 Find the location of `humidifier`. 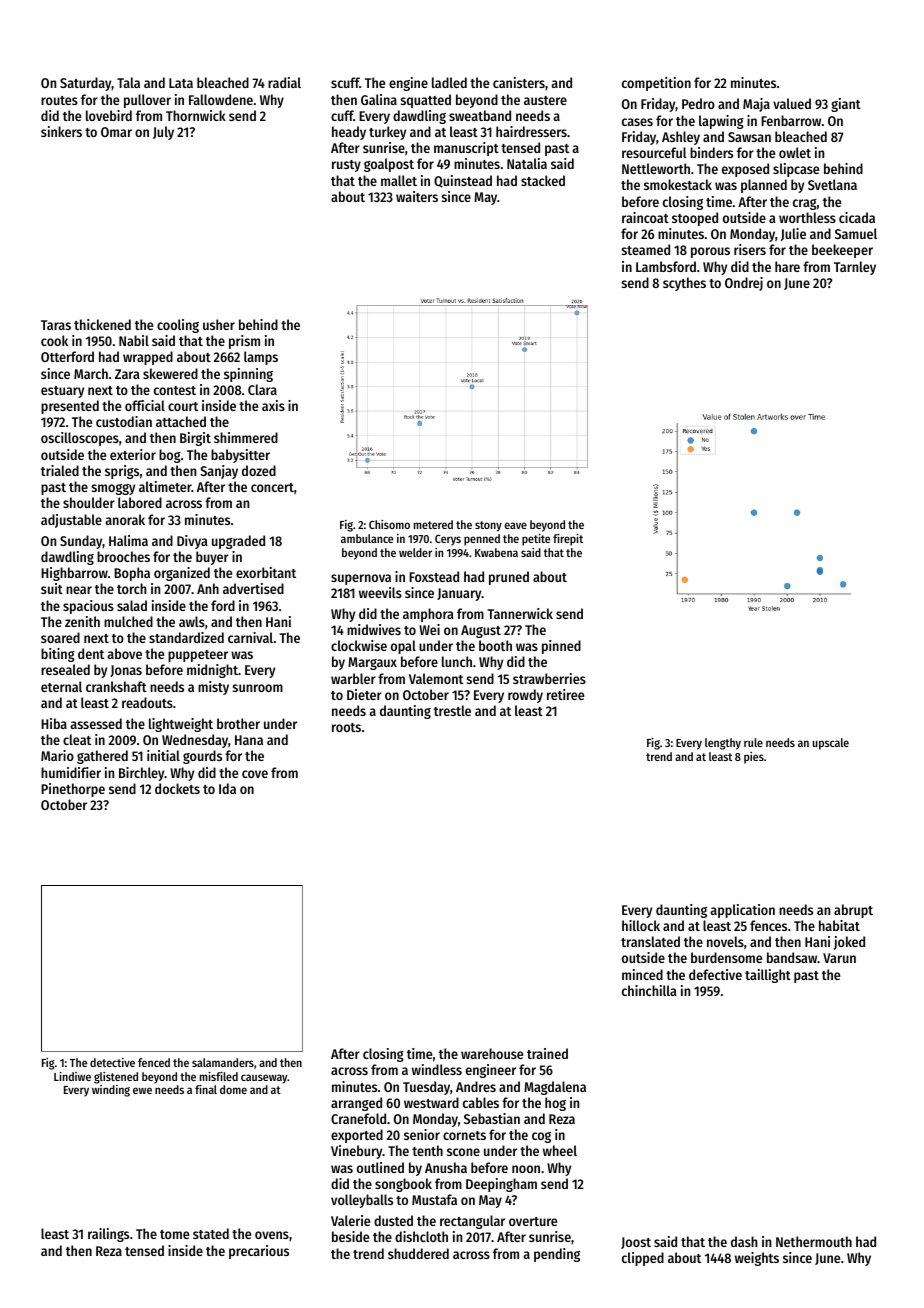

humidifier is located at coordinates (71, 772).
